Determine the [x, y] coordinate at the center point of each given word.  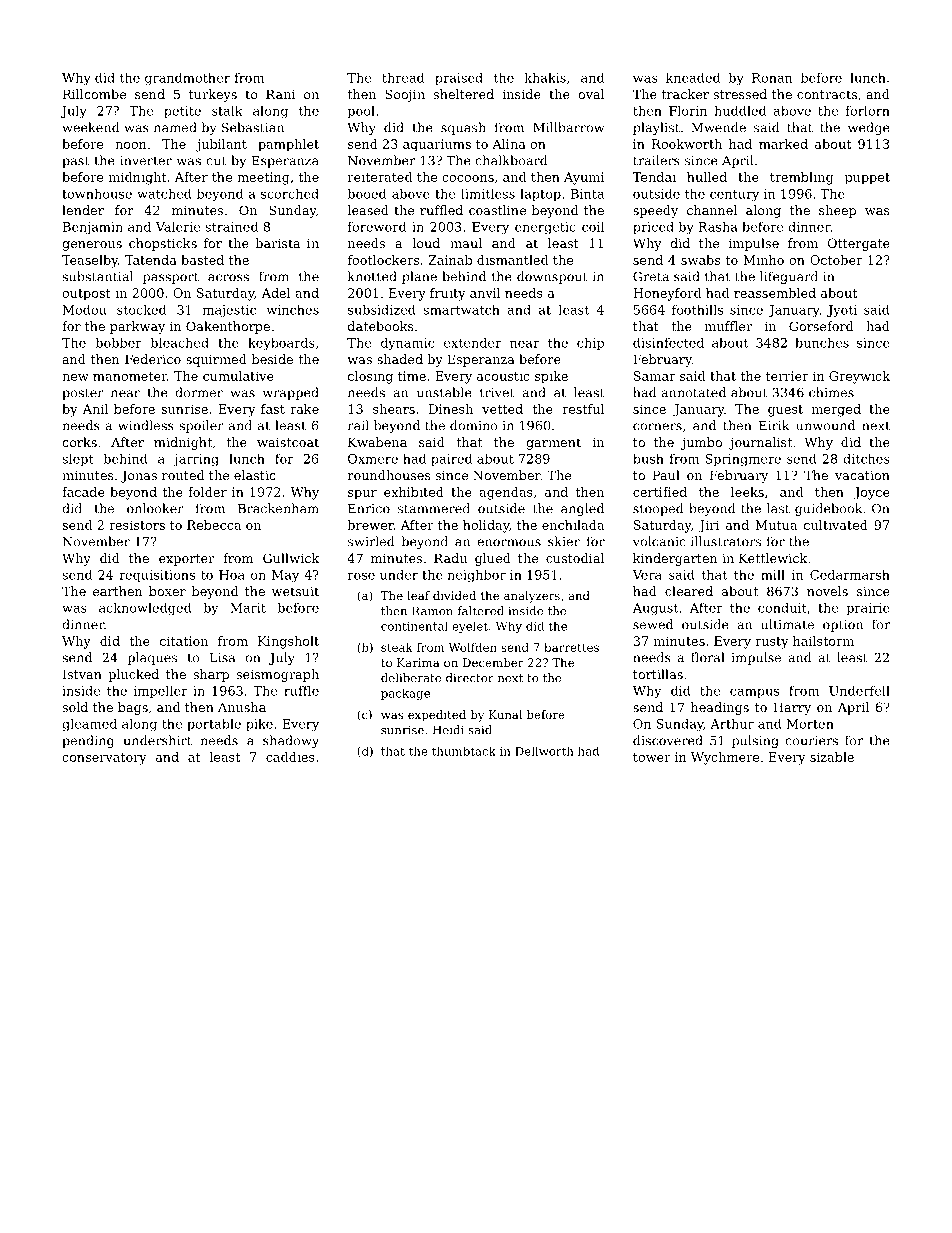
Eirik [774, 425]
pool [361, 112]
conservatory [104, 759]
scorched [290, 193]
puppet [867, 179]
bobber [119, 343]
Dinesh [451, 409]
